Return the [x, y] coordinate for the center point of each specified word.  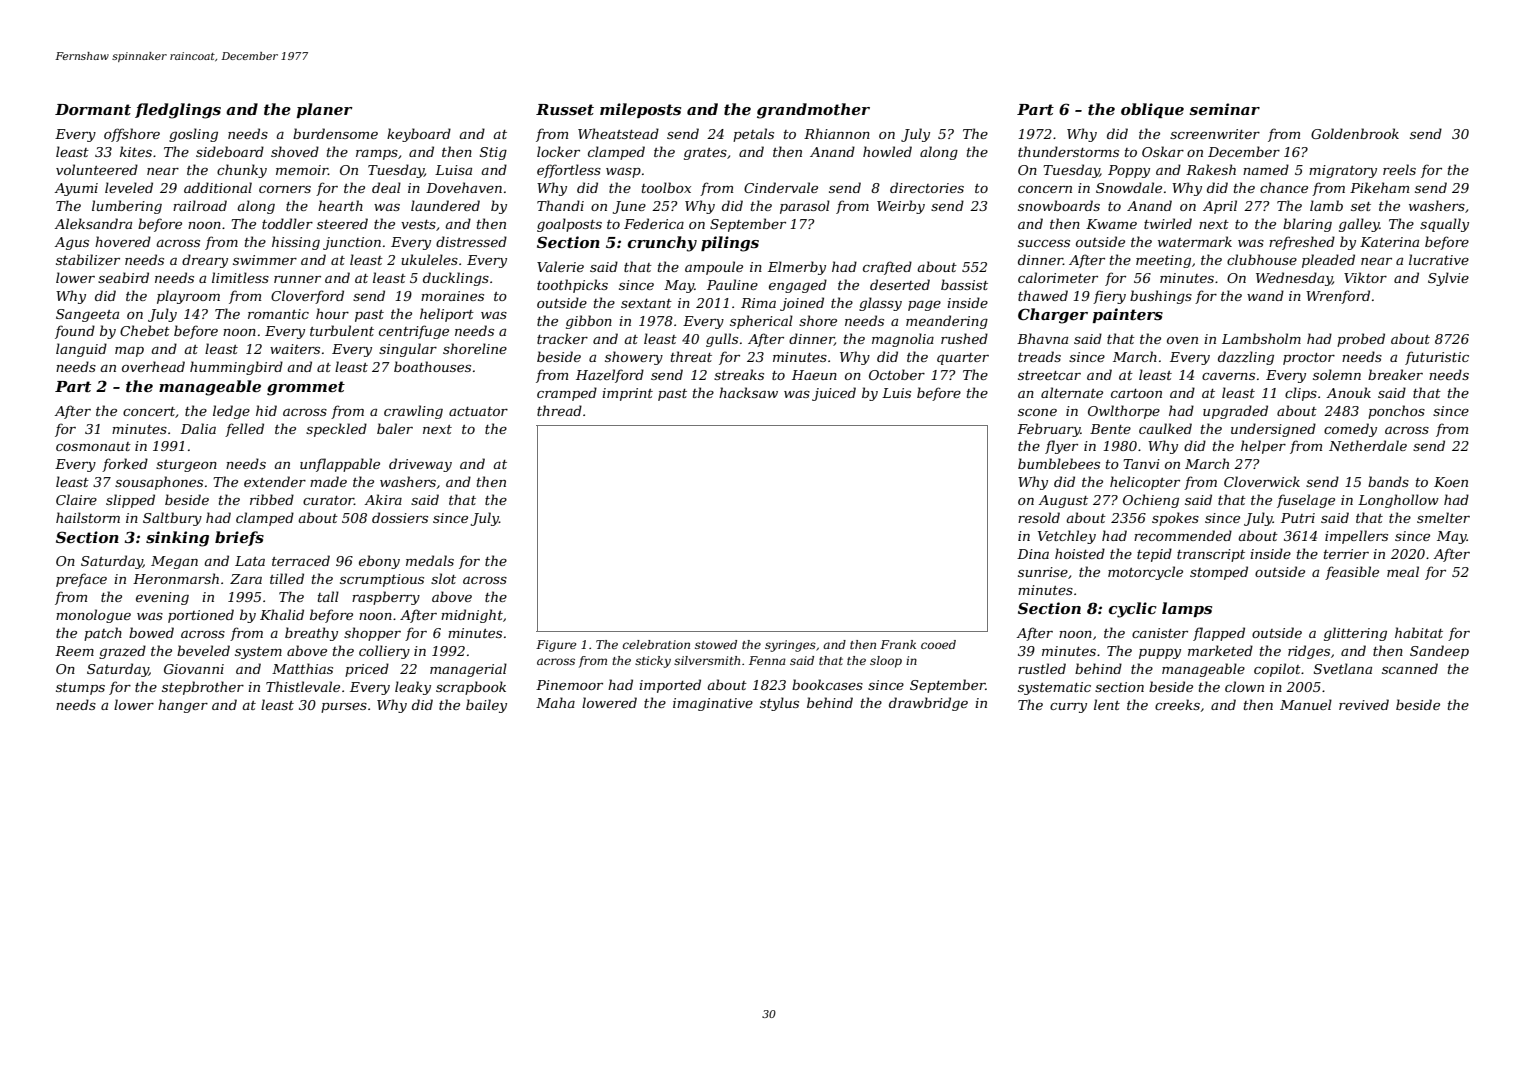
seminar [1224, 109]
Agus [71, 243]
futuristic [1437, 358]
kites [136, 151]
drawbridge [928, 704]
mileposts [640, 110]
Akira [383, 499]
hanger [183, 706]
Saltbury [172, 519]
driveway [420, 465]
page [924, 306]
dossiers [400, 517]
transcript [1211, 555]
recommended [1183, 535]
